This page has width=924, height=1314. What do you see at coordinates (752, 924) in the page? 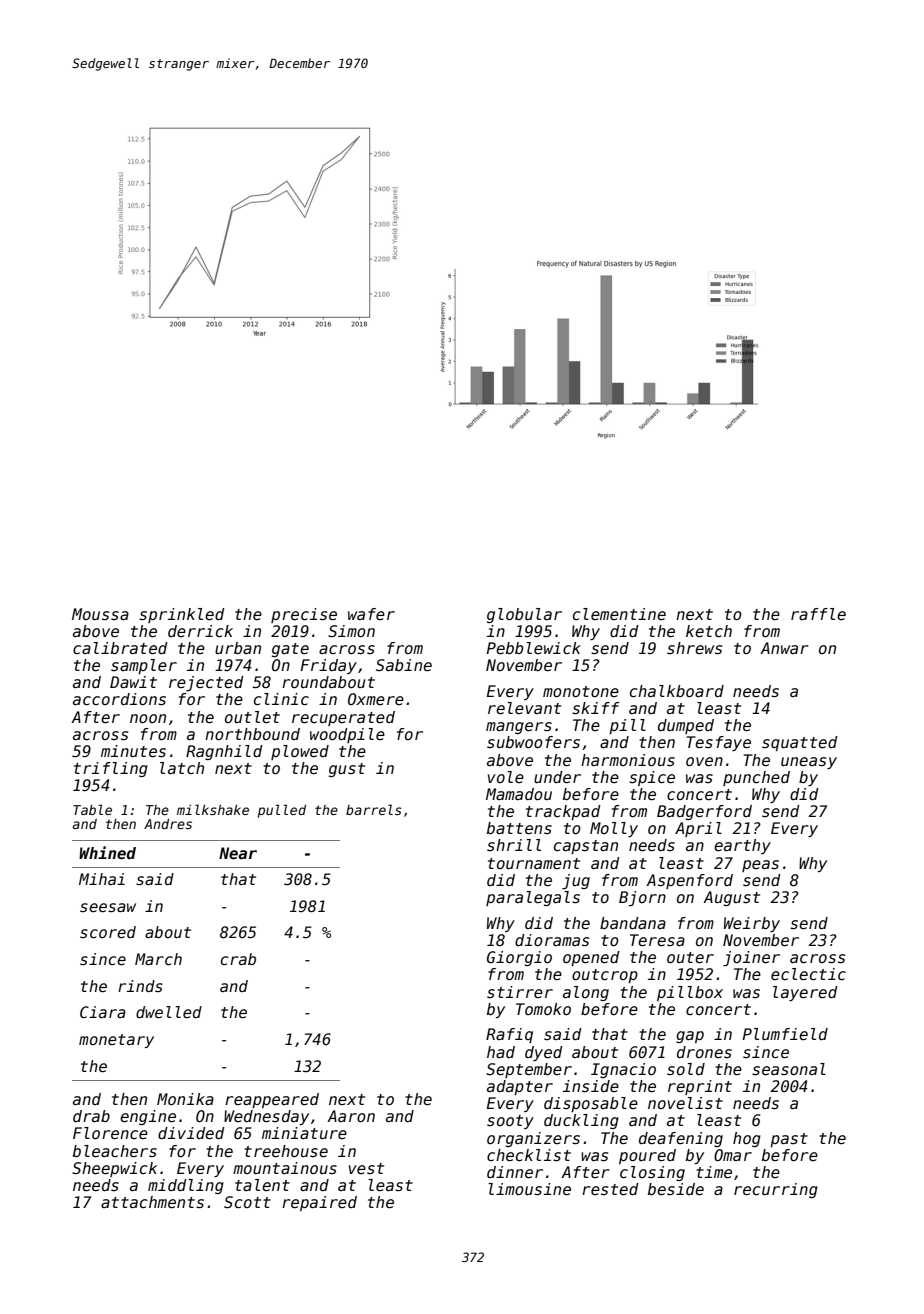
I see `Weirby` at bounding box center [752, 924].
